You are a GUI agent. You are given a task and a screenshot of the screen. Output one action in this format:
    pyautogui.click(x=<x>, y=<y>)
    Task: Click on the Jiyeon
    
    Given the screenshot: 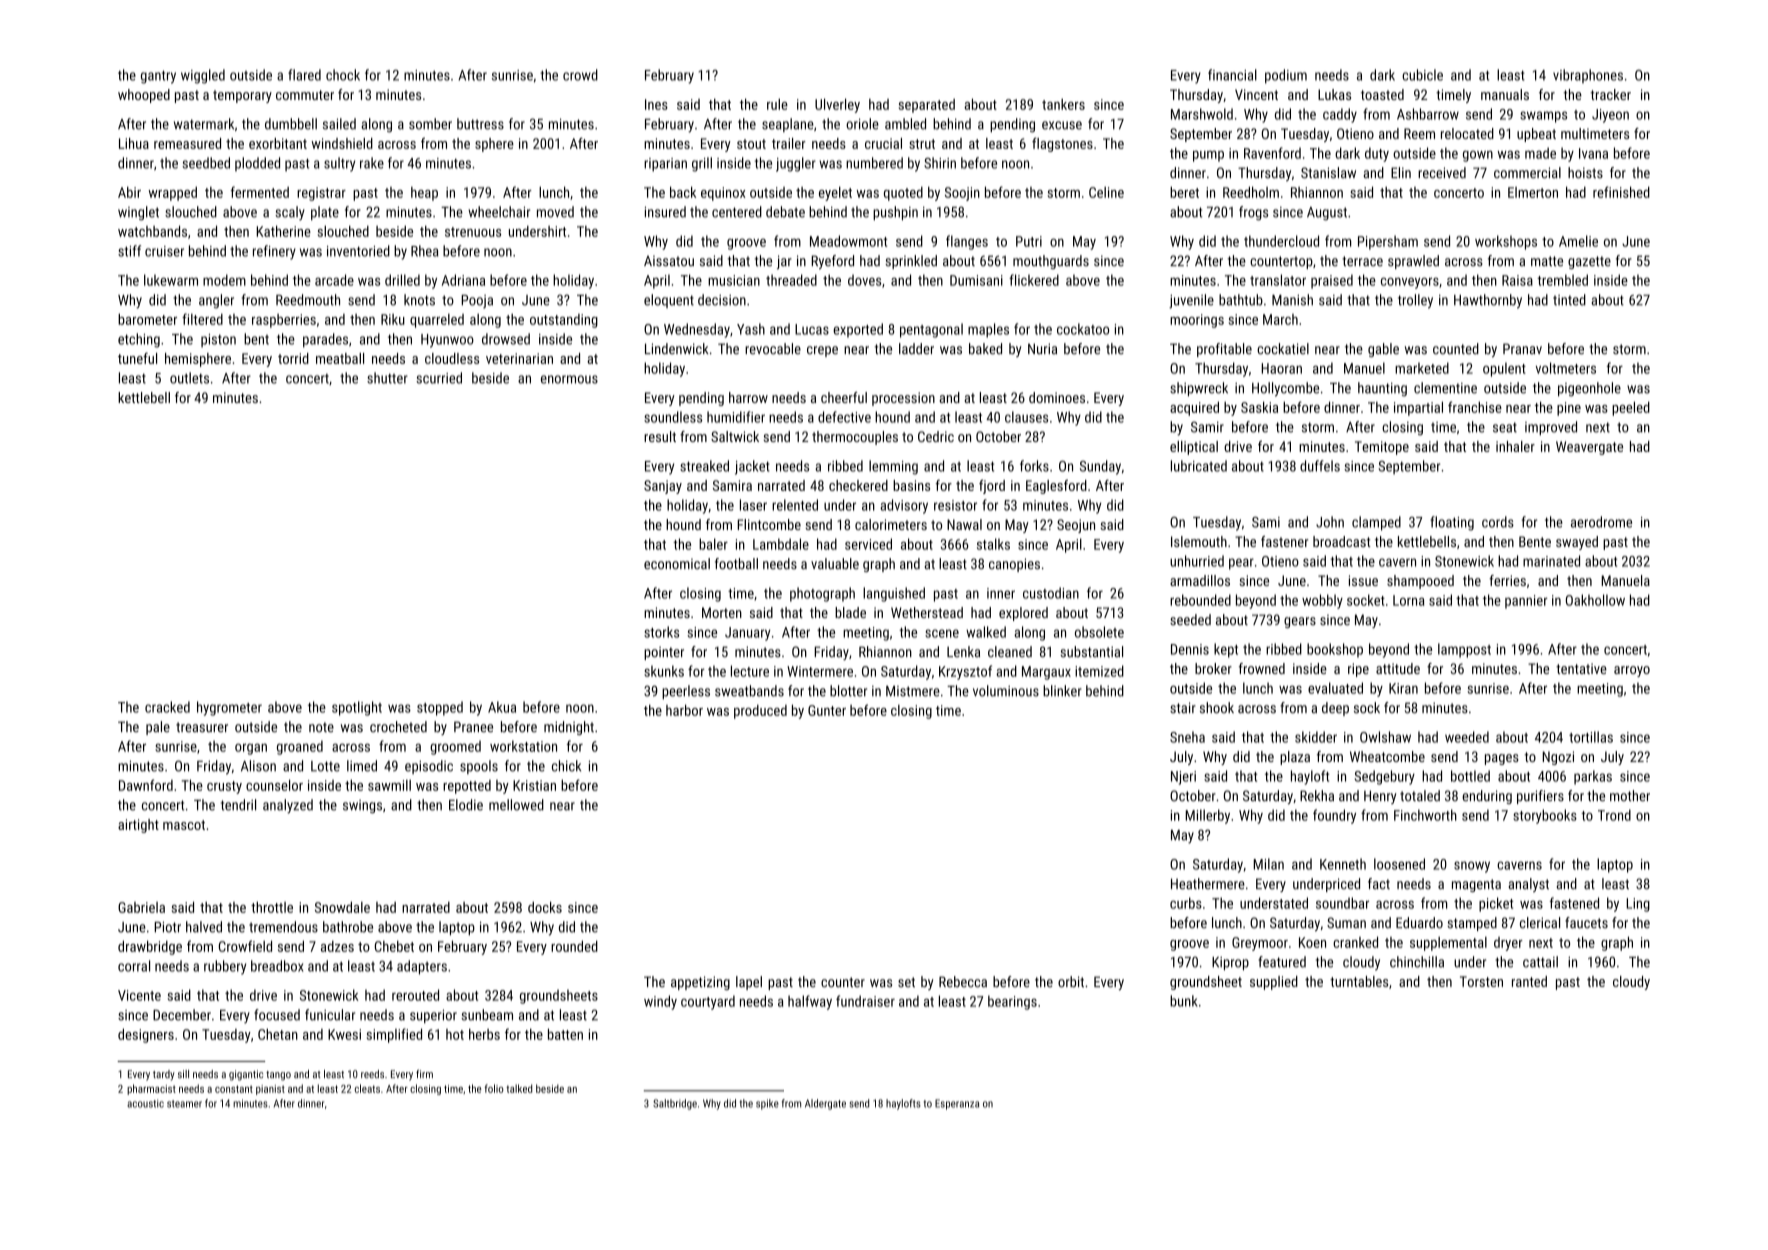 What is the action you would take?
    pyautogui.click(x=1610, y=116)
